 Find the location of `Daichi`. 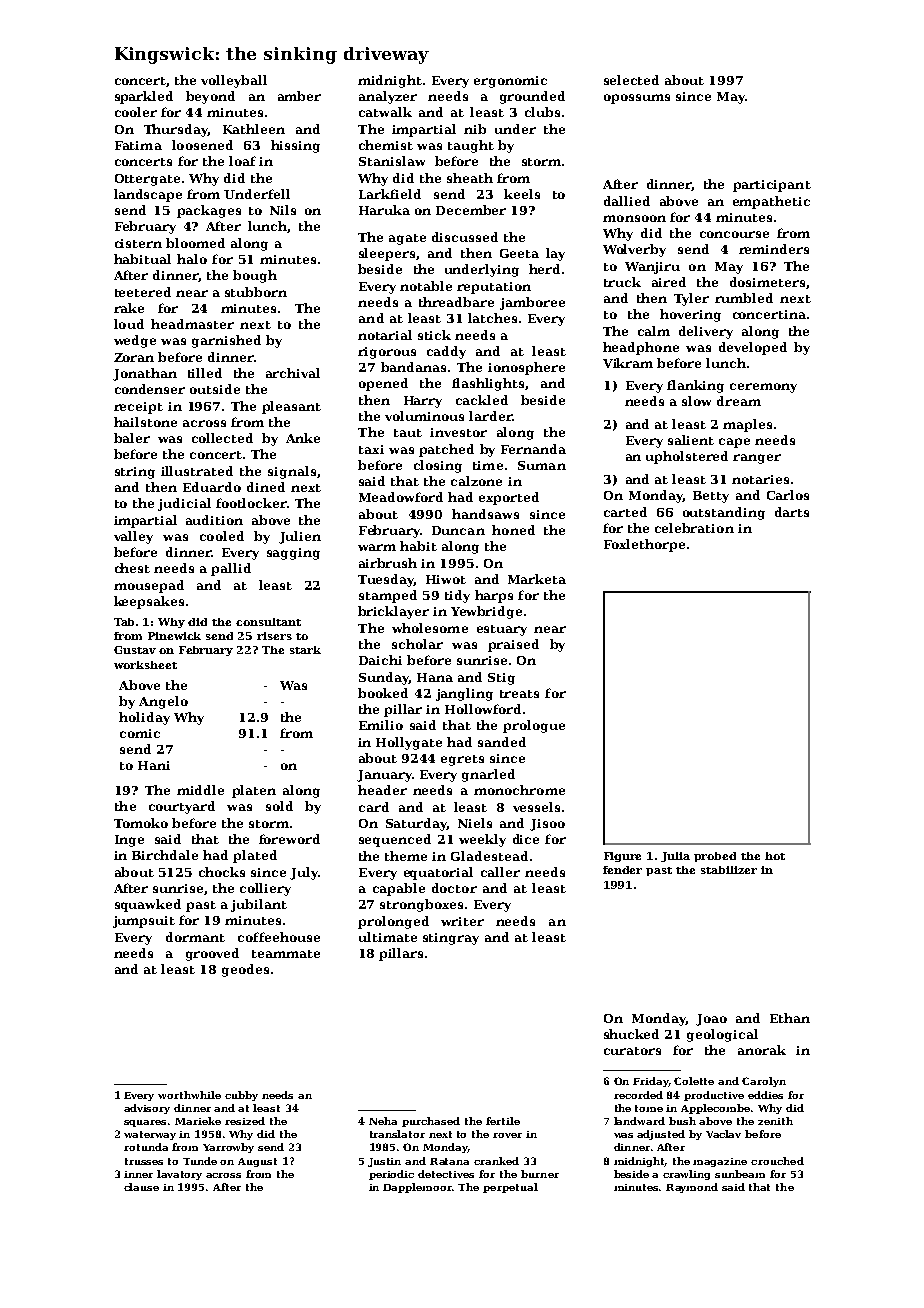

Daichi is located at coordinates (380, 660).
